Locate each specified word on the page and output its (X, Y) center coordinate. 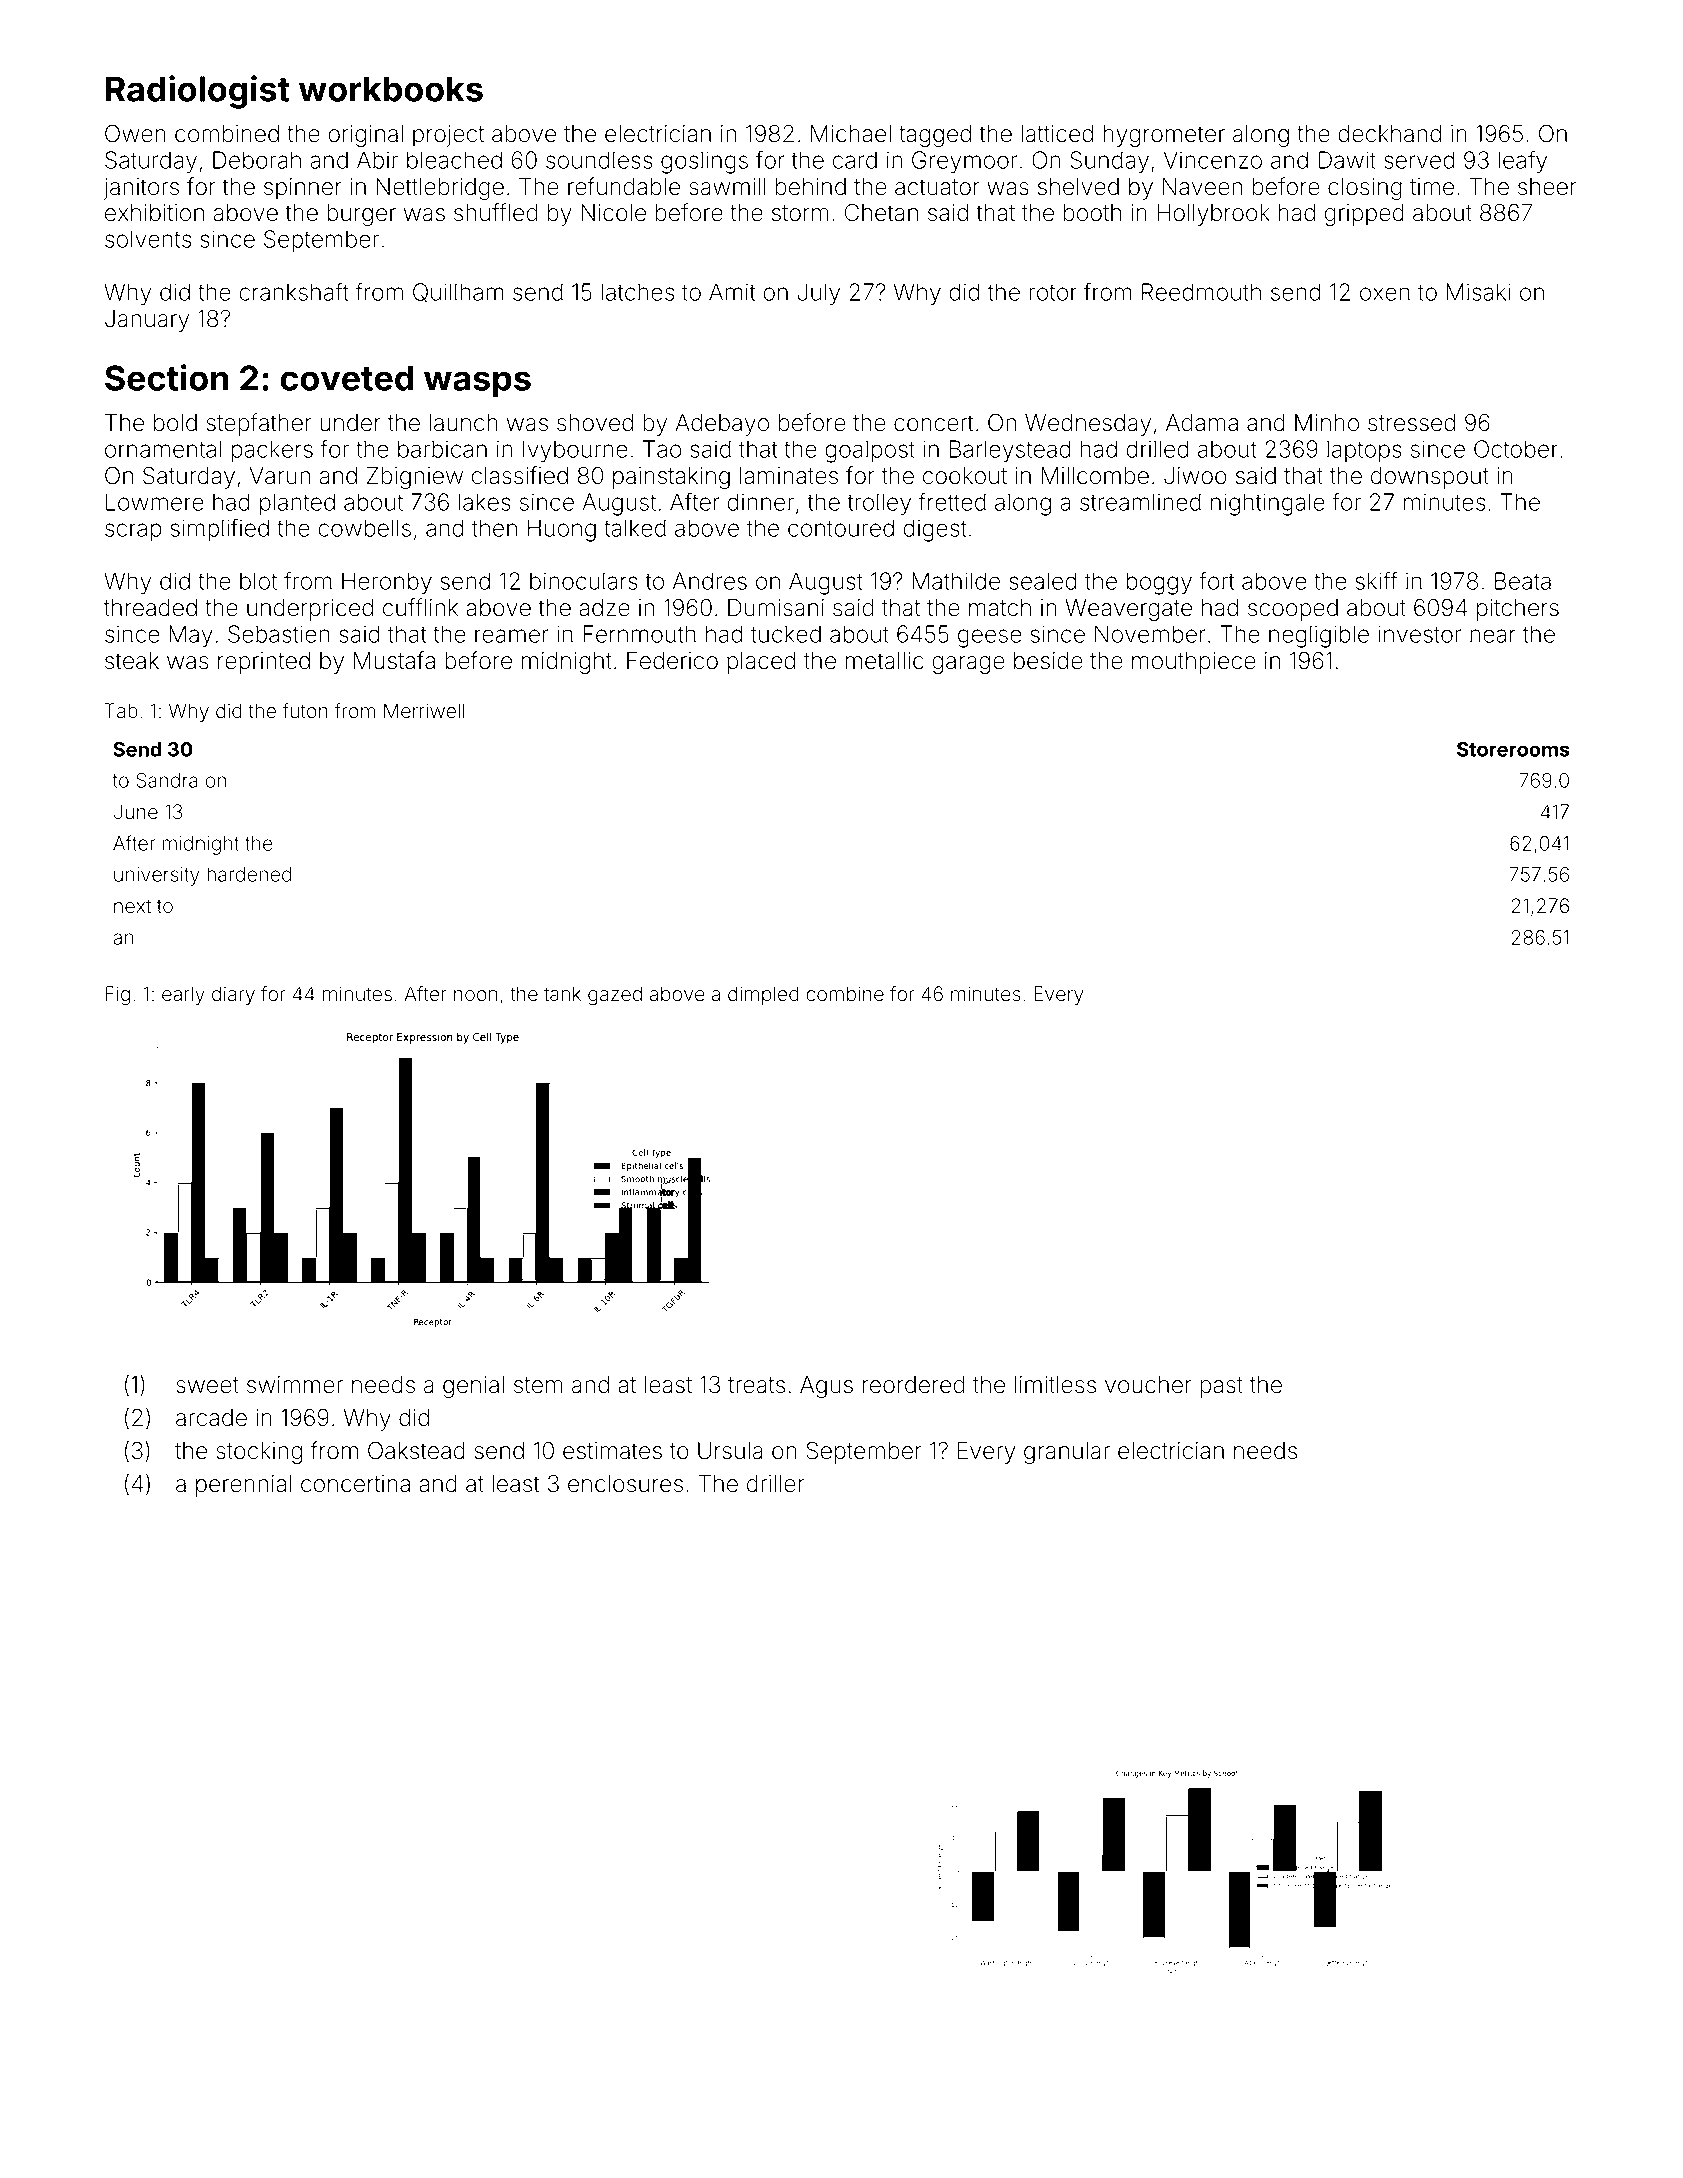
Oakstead (416, 1450)
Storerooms (1513, 749)
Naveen (1202, 187)
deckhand (1389, 134)
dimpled (763, 995)
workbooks (391, 89)
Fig (117, 996)
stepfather (259, 424)
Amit (732, 292)
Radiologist (198, 92)
